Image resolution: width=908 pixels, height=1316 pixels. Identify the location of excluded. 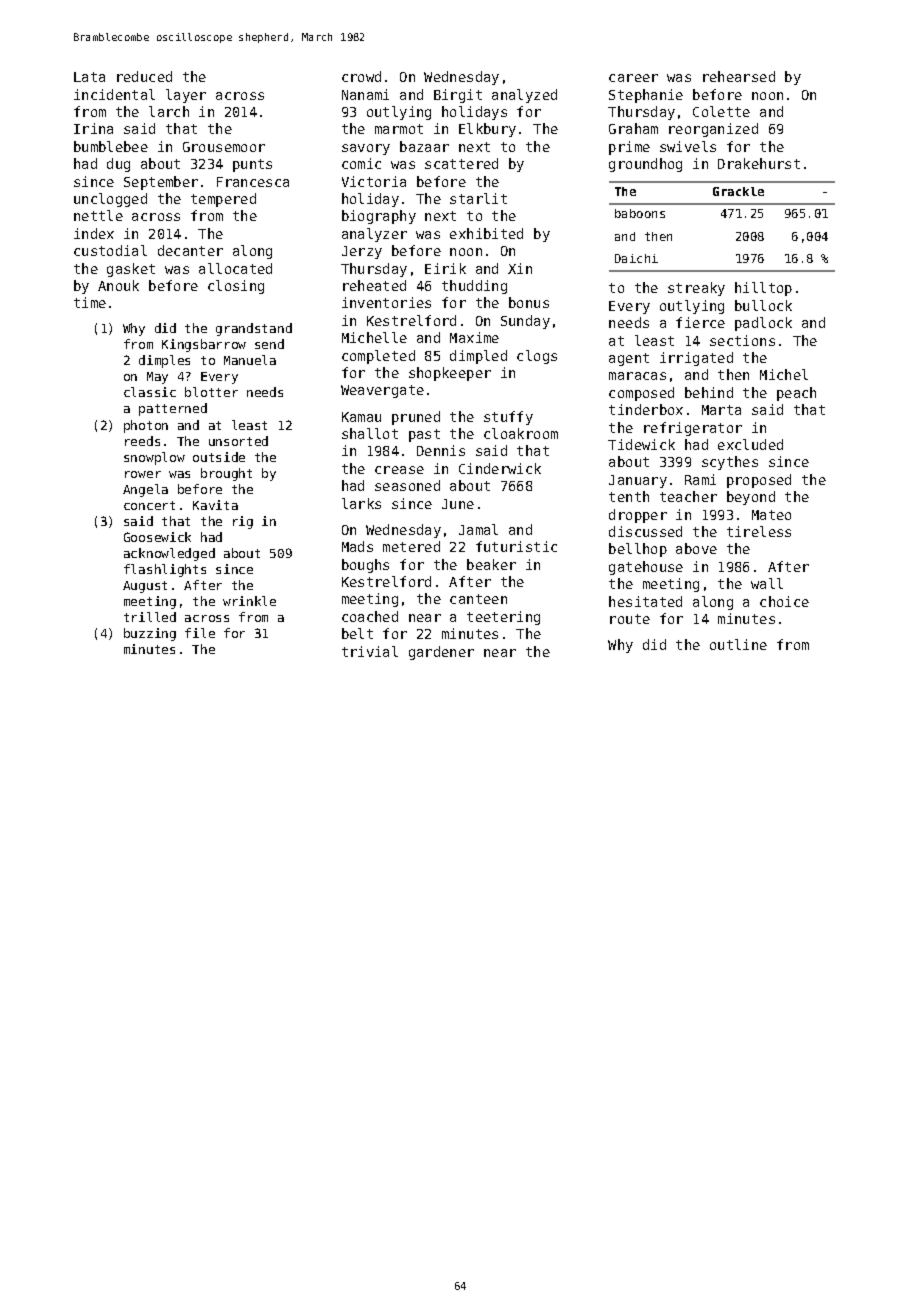
(750, 444).
